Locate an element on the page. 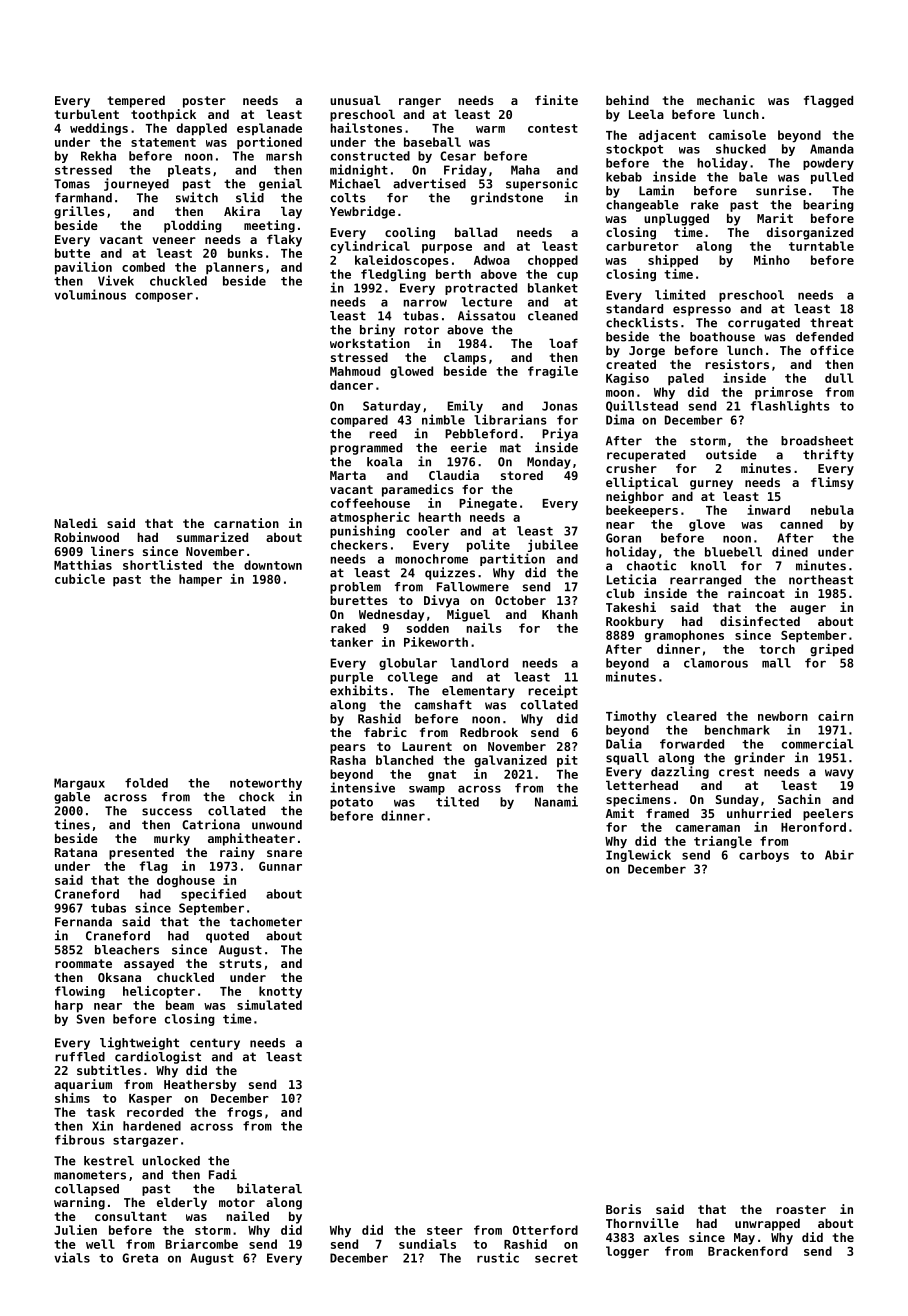 This image has height=1316, width=908. Friday is located at coordinates (465, 170).
